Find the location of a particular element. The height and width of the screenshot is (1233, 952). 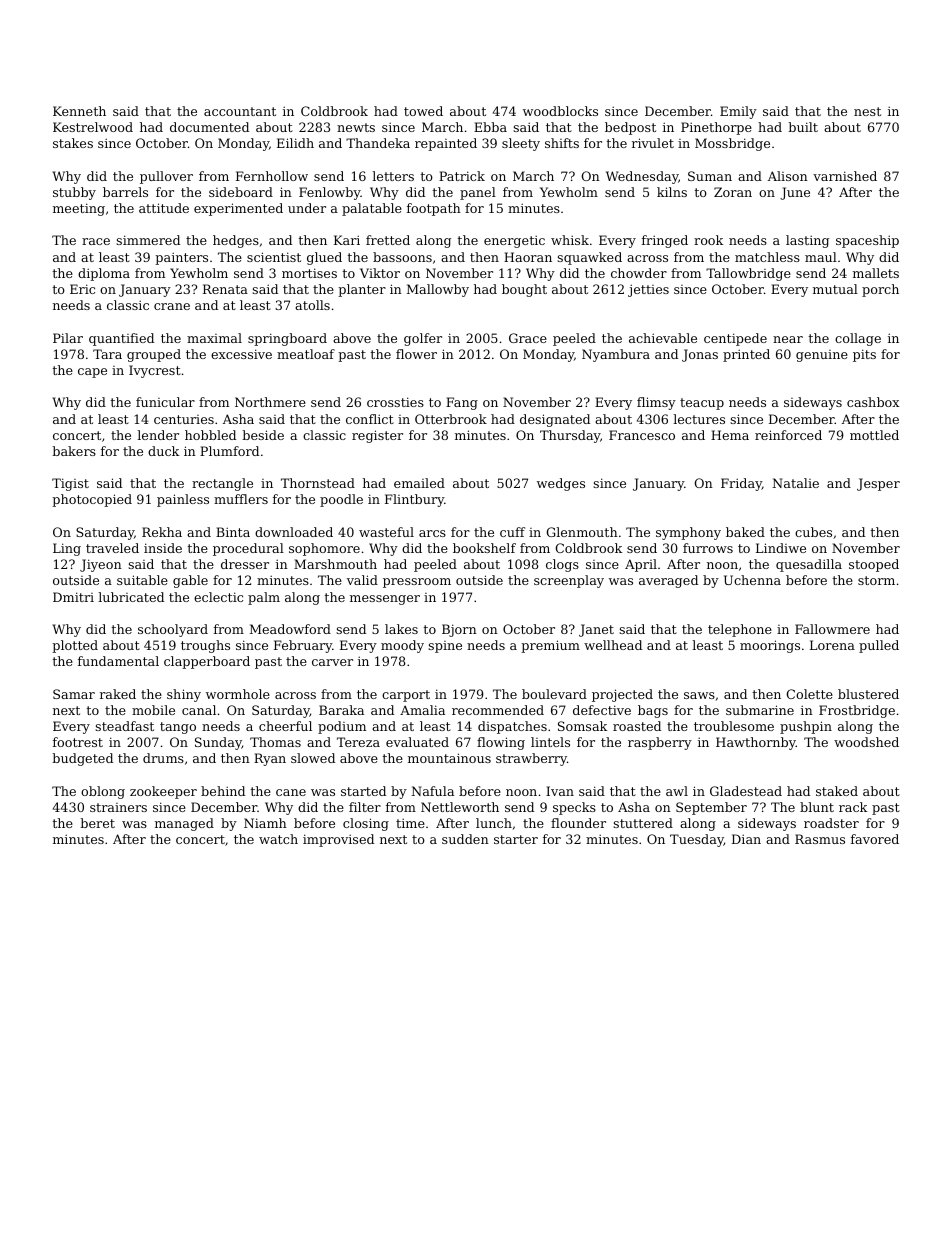

spaceship is located at coordinates (867, 241).
